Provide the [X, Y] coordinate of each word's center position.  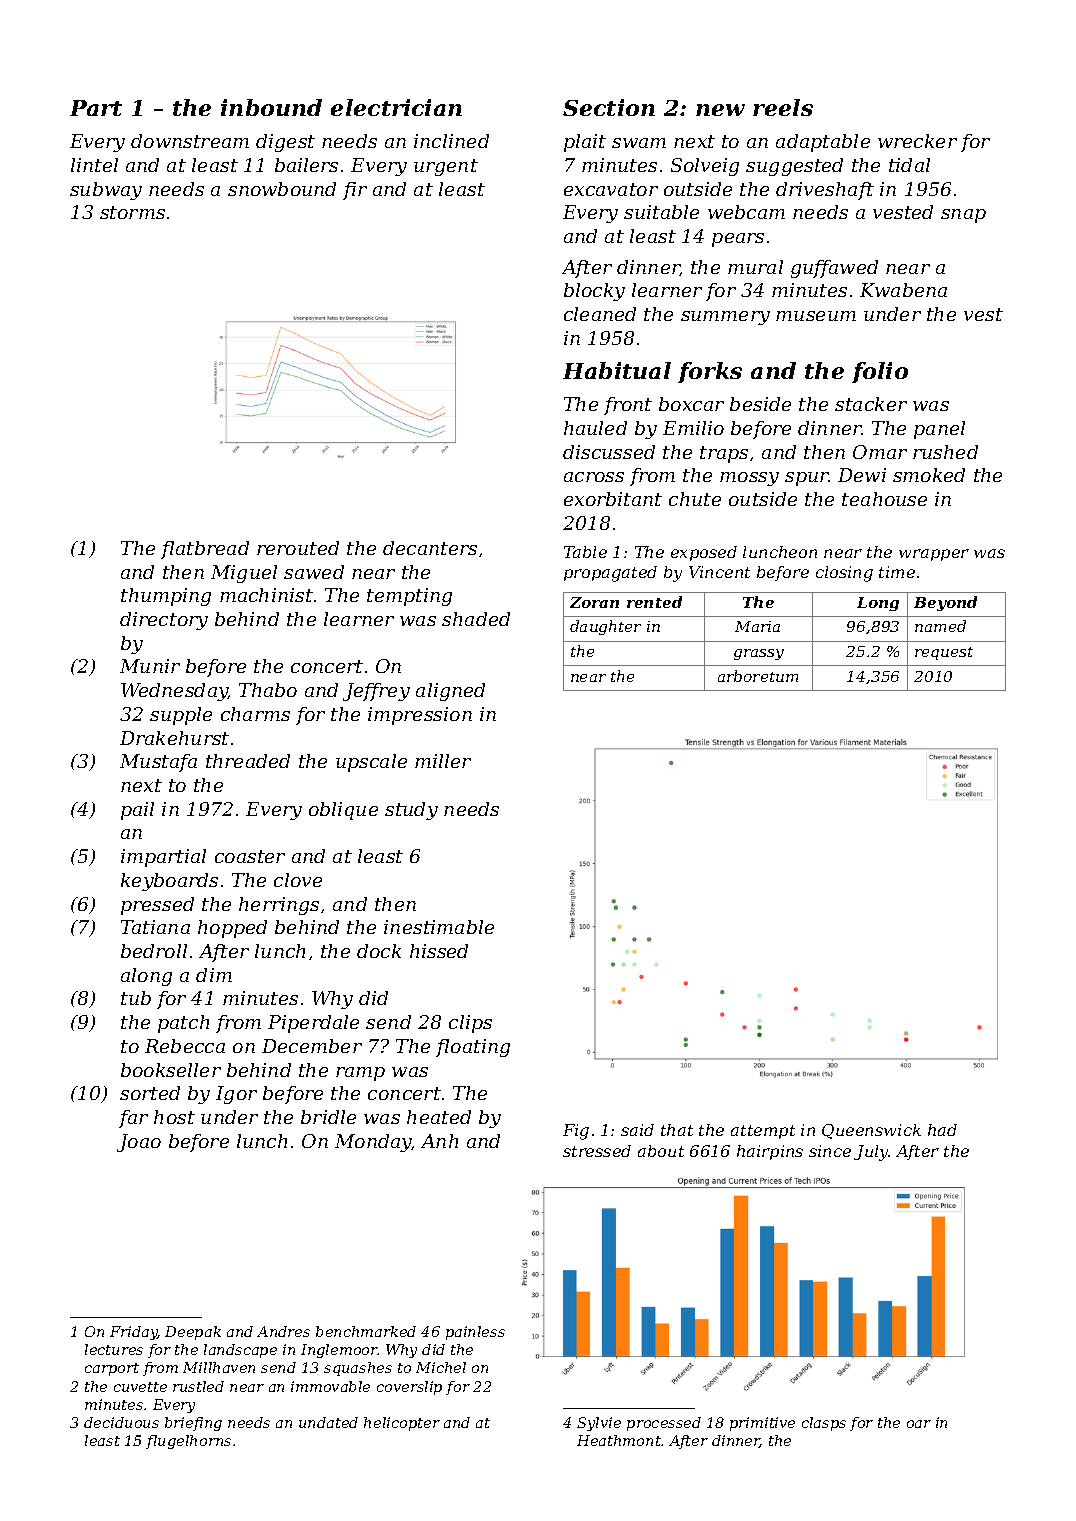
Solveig [705, 167]
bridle [328, 1117]
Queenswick [871, 1131]
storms [132, 212]
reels [783, 107]
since [830, 1151]
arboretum [758, 676]
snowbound [282, 189]
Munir [150, 666]
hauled [595, 428]
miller [443, 761]
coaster [250, 856]
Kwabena [903, 290]
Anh [439, 1141]
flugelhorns [188, 1442]
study [411, 811]
